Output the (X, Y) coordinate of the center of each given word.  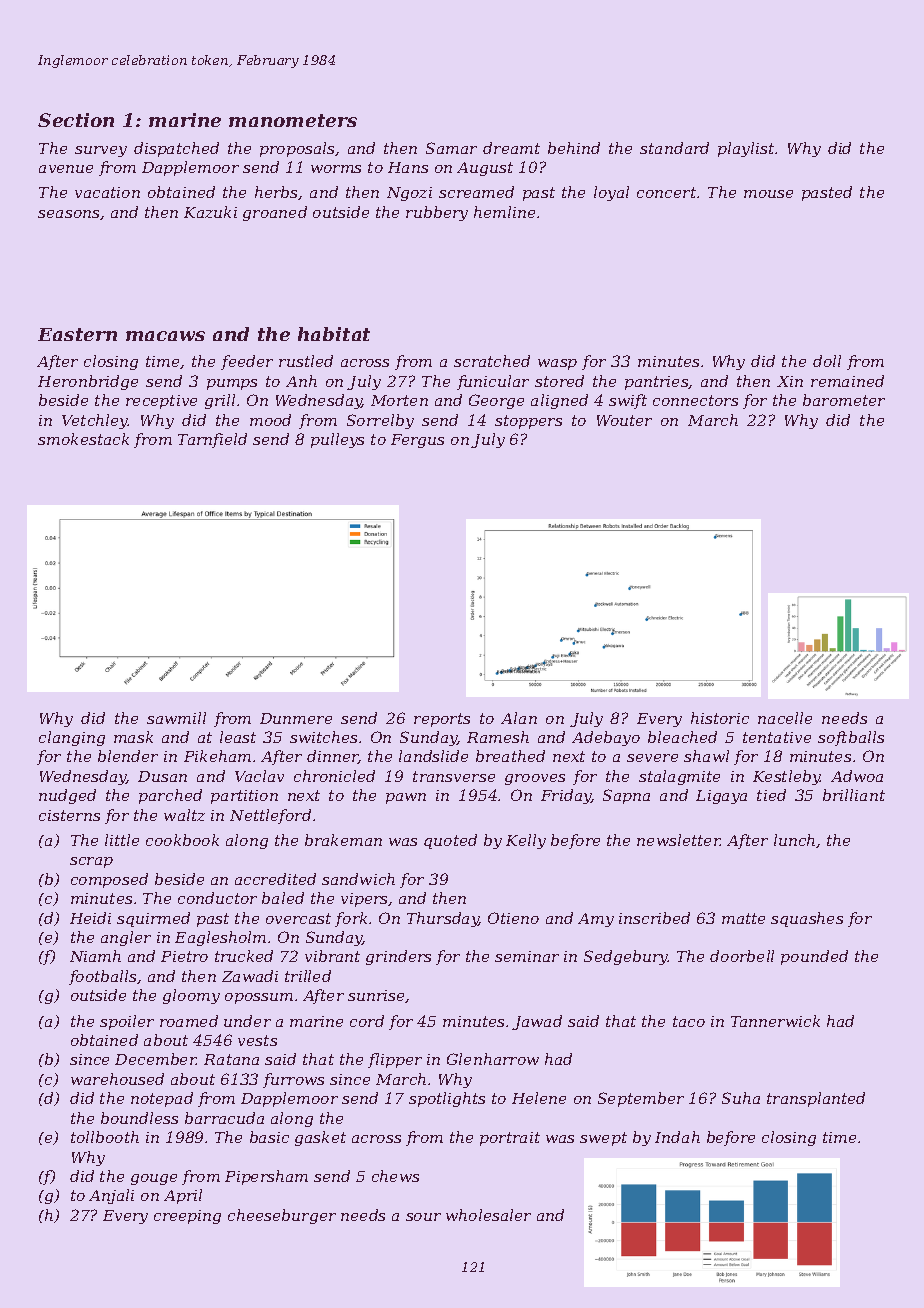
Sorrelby (380, 421)
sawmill (176, 718)
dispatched (176, 149)
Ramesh (498, 737)
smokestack (83, 439)
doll (827, 361)
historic (720, 718)
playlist (746, 149)
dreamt (511, 148)
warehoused (117, 1079)
